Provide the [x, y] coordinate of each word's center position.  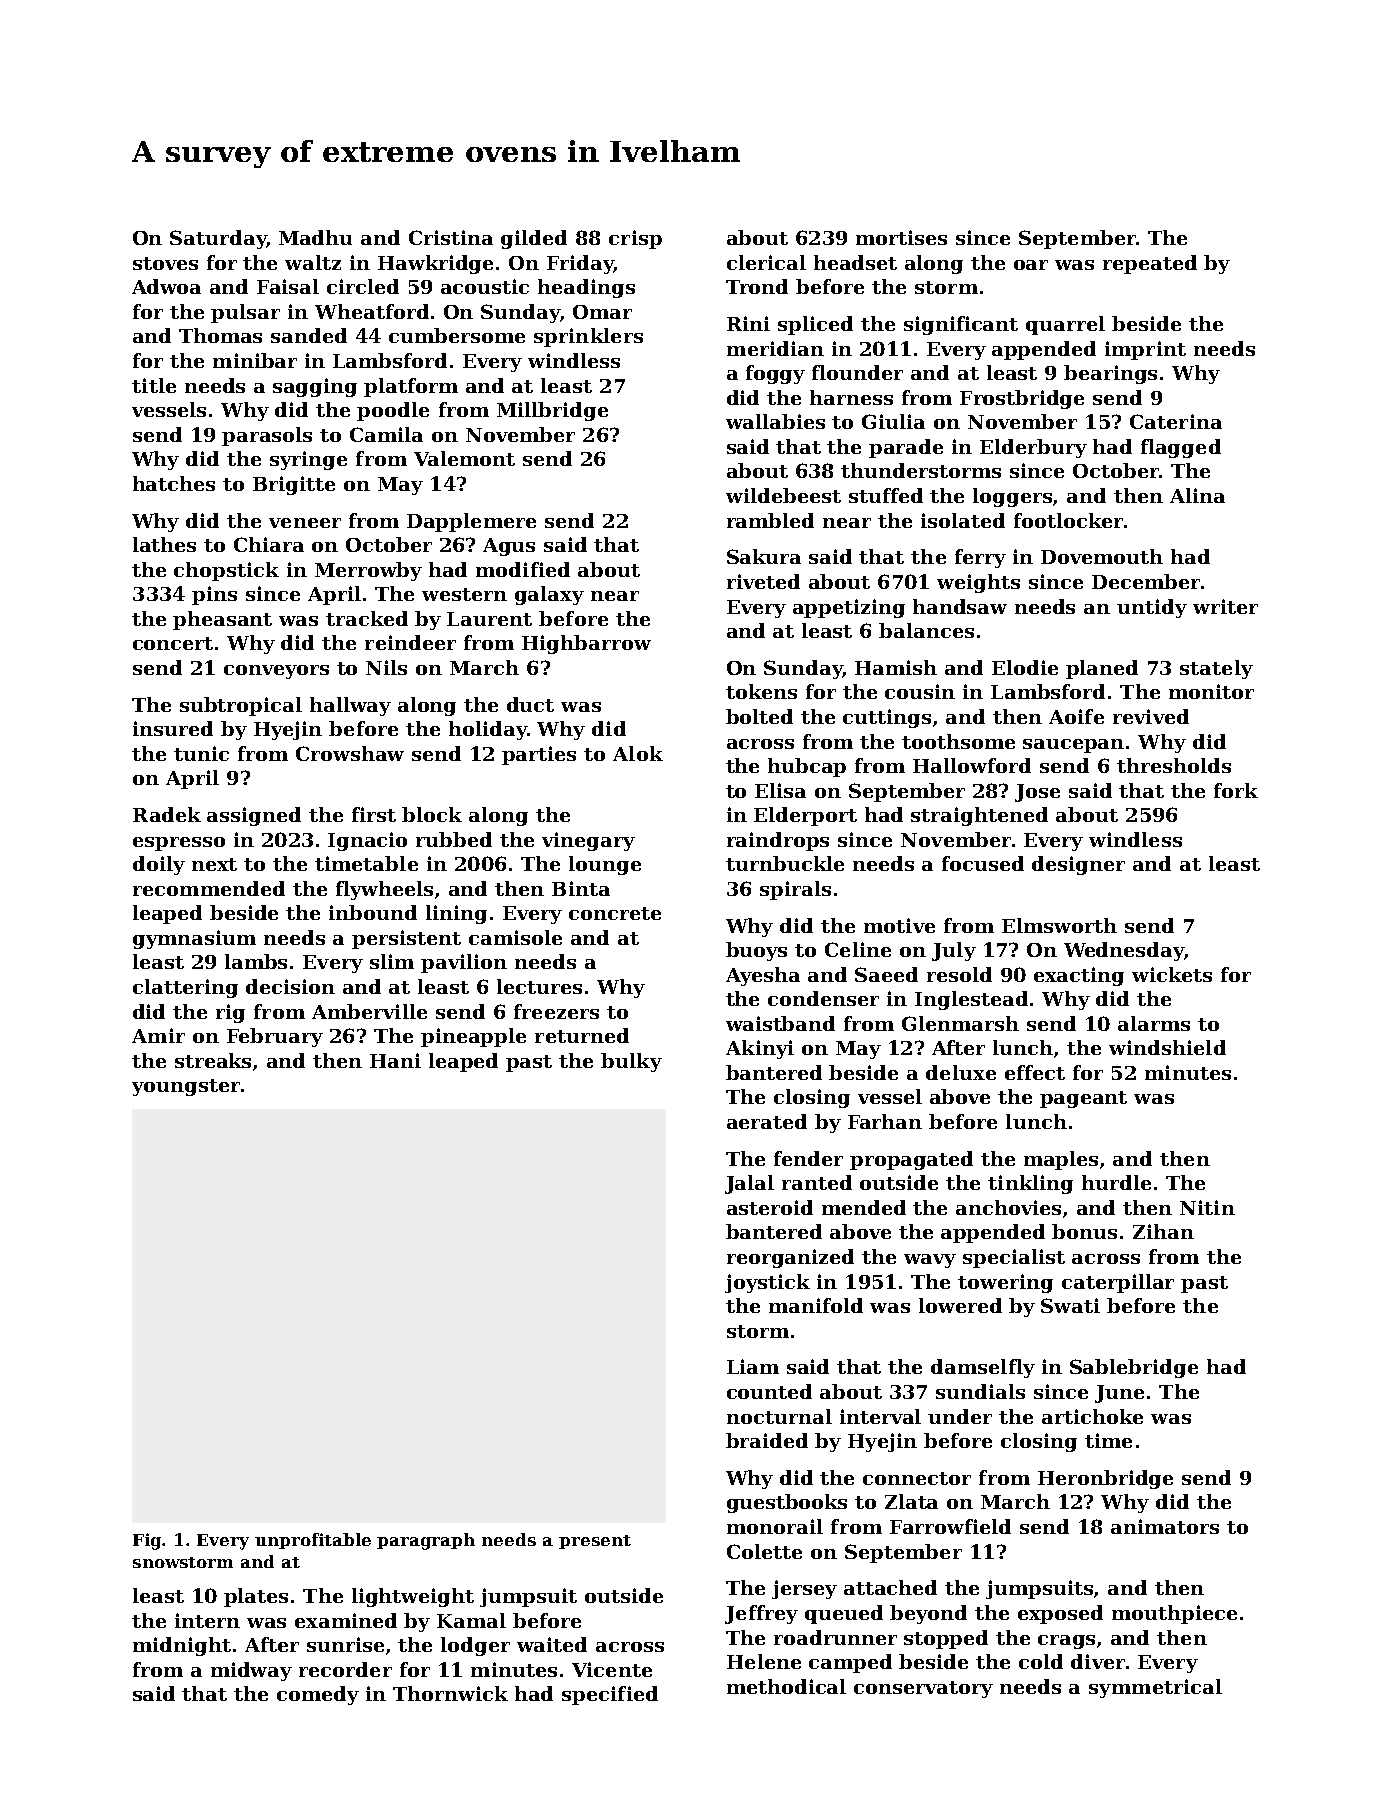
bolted [759, 716]
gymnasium [194, 939]
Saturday [218, 239]
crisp [635, 239]
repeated [1150, 264]
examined [346, 1620]
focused [983, 863]
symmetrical [1155, 1688]
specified [610, 1695]
